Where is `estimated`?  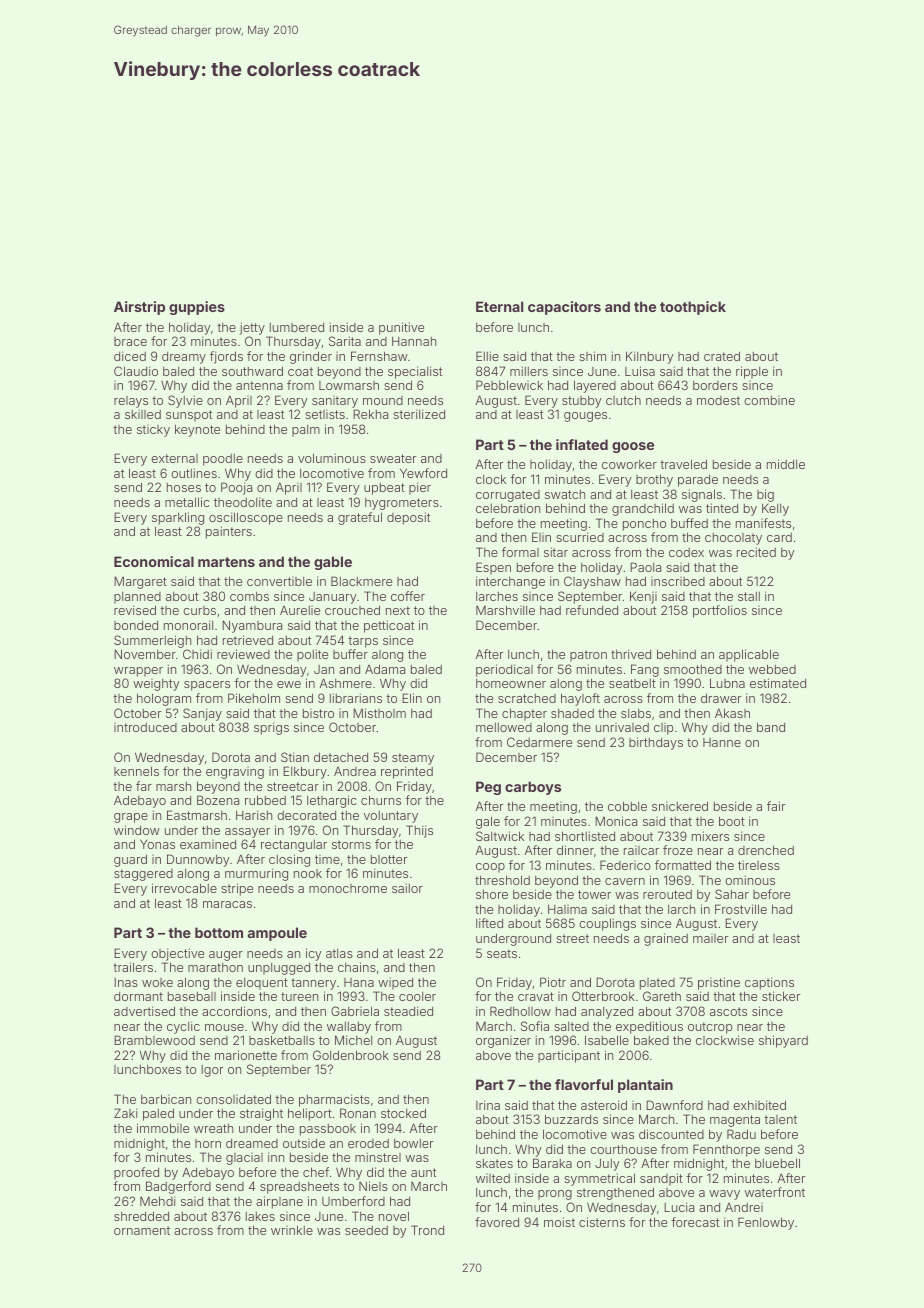 estimated is located at coordinates (778, 683).
